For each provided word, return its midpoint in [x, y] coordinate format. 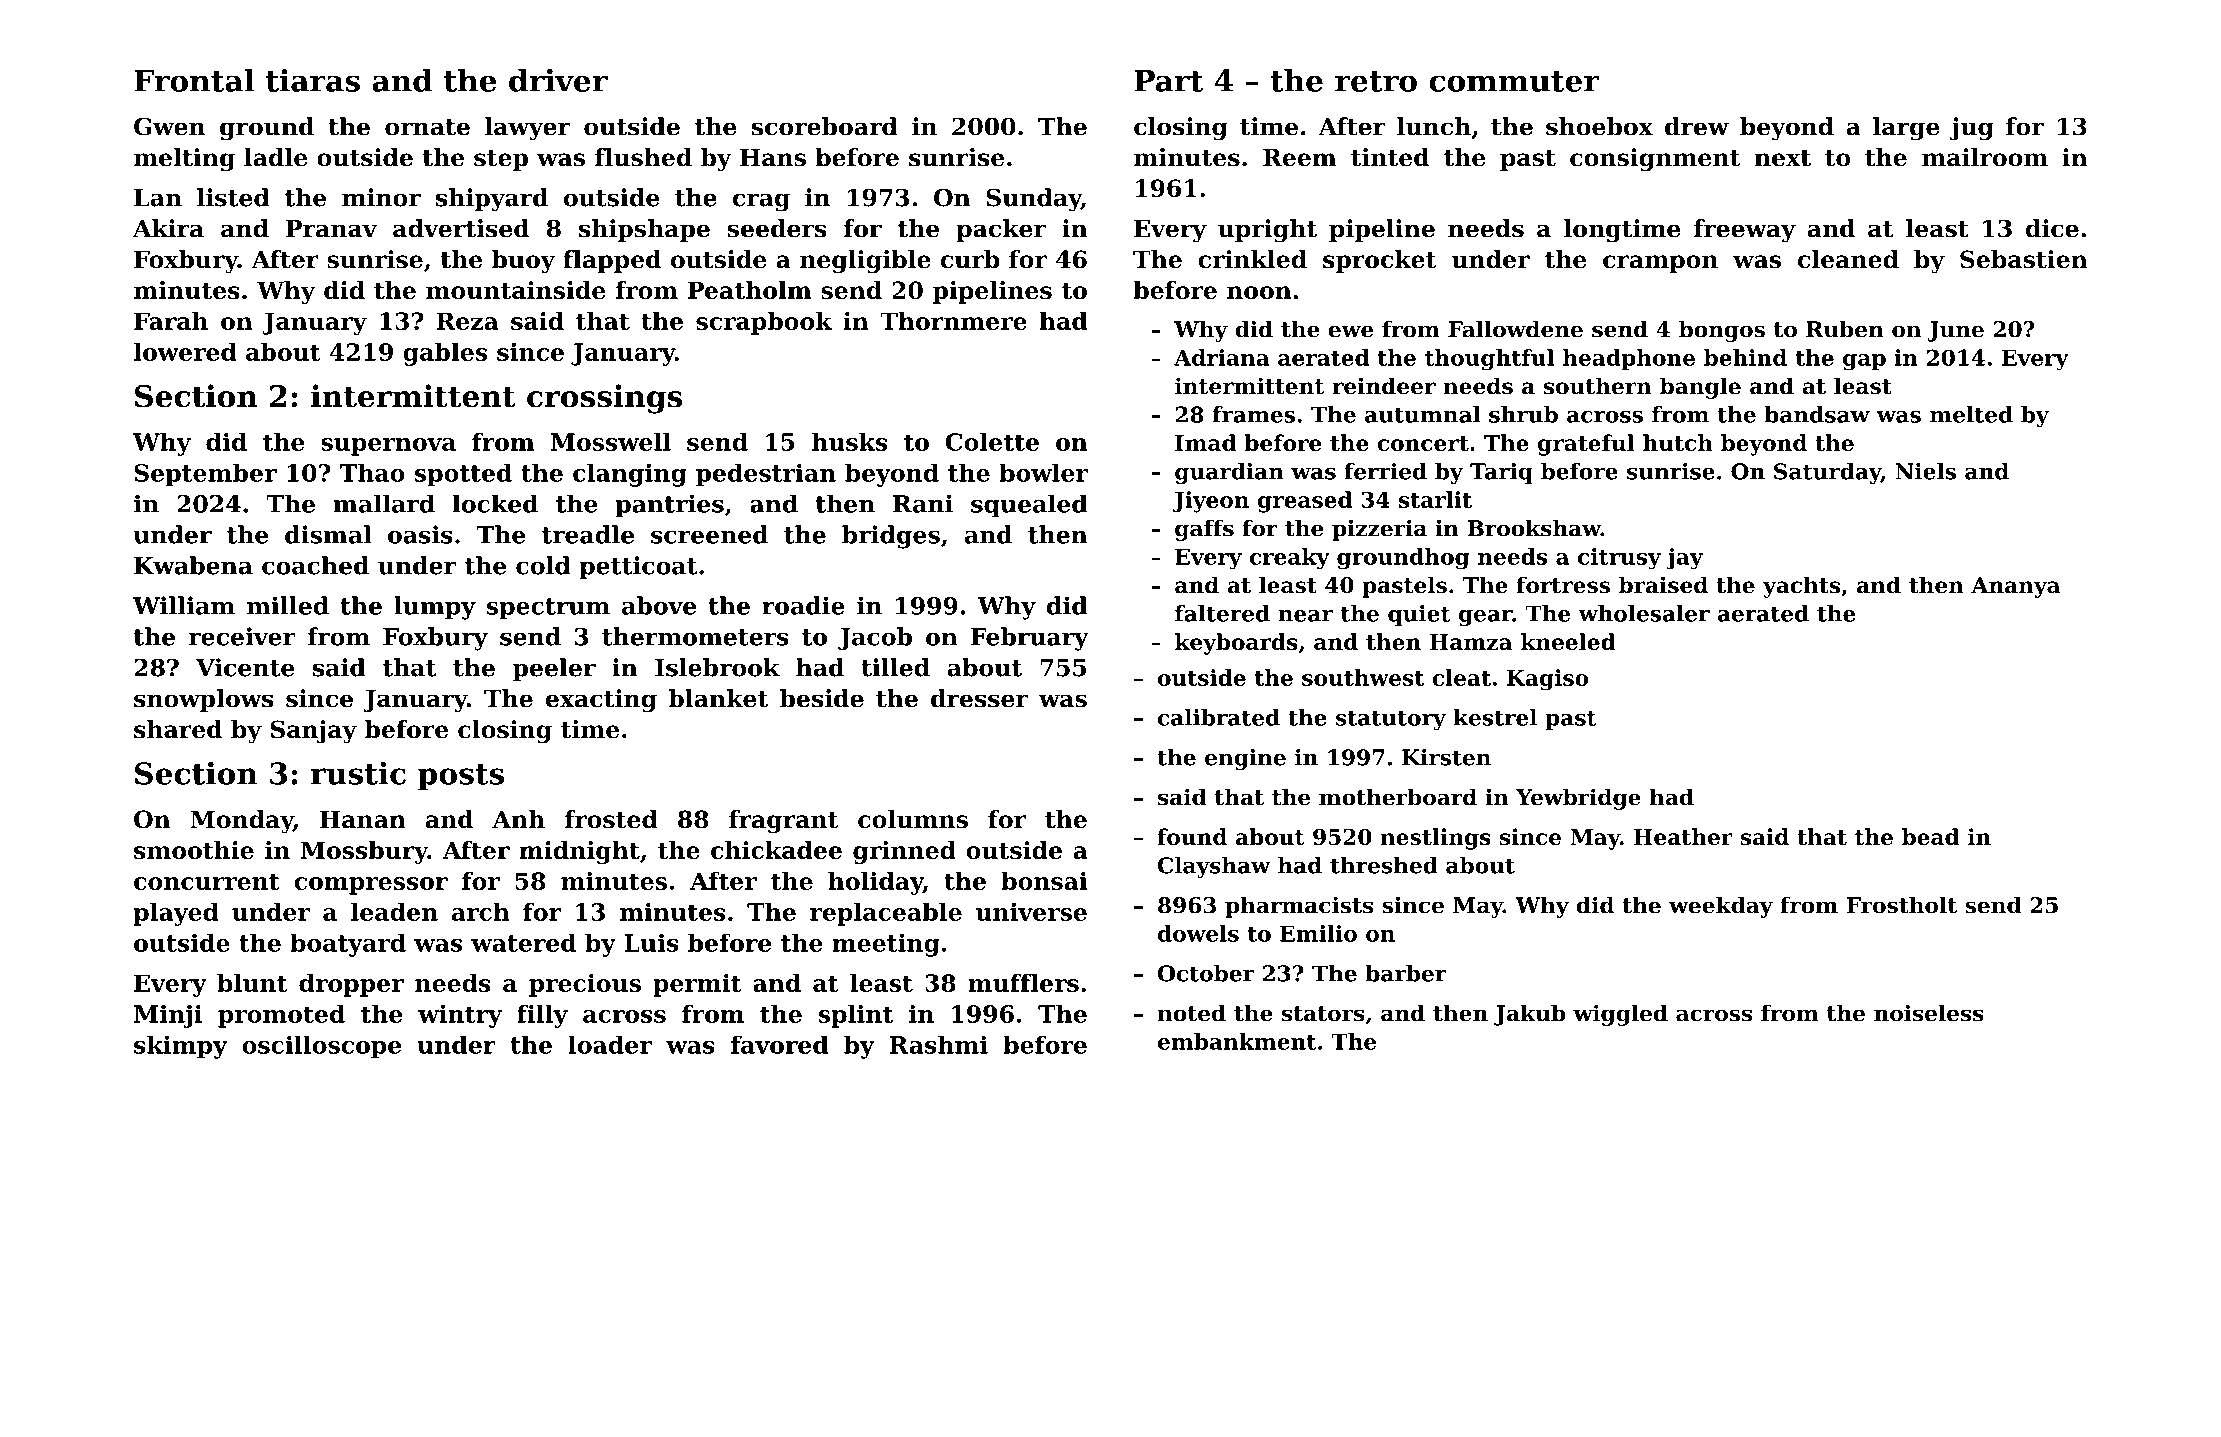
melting [184, 160]
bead [1930, 836]
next [1782, 158]
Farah [171, 321]
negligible [865, 261]
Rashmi [938, 1044]
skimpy [181, 1047]
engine [1245, 759]
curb [970, 259]
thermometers [695, 636]
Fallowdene [1515, 329]
